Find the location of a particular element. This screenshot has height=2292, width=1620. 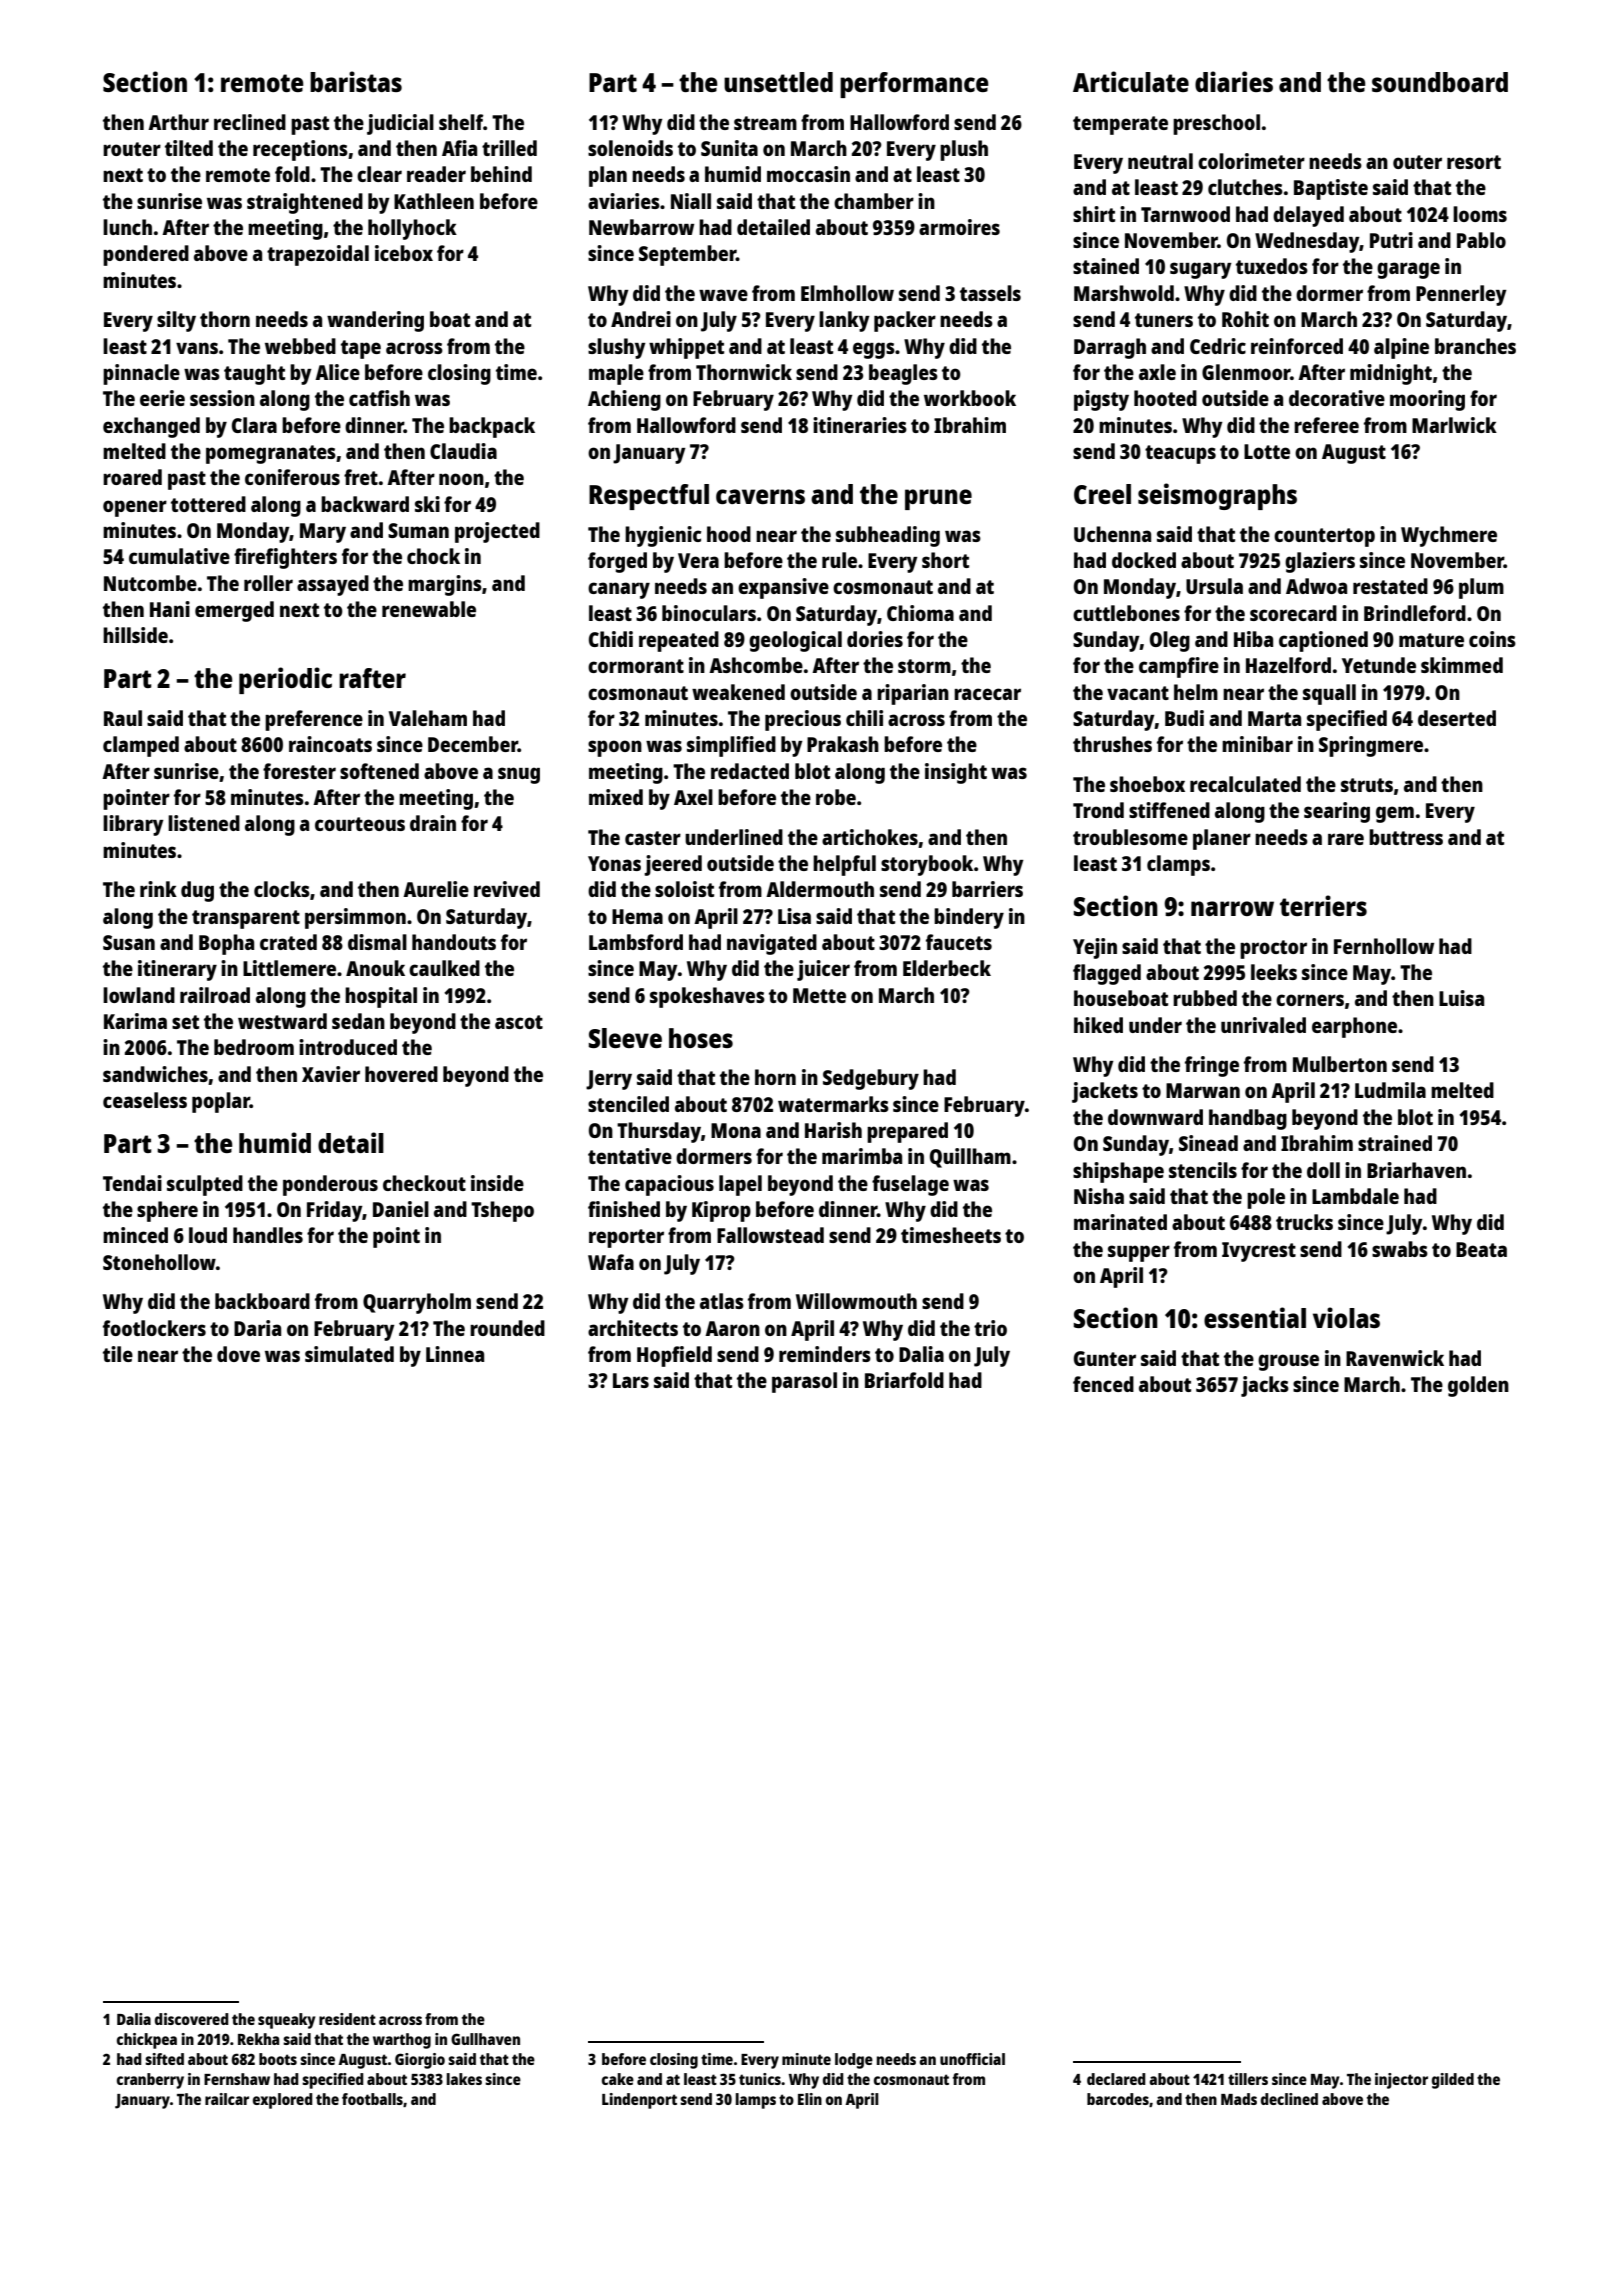

helm is located at coordinates (1196, 692).
